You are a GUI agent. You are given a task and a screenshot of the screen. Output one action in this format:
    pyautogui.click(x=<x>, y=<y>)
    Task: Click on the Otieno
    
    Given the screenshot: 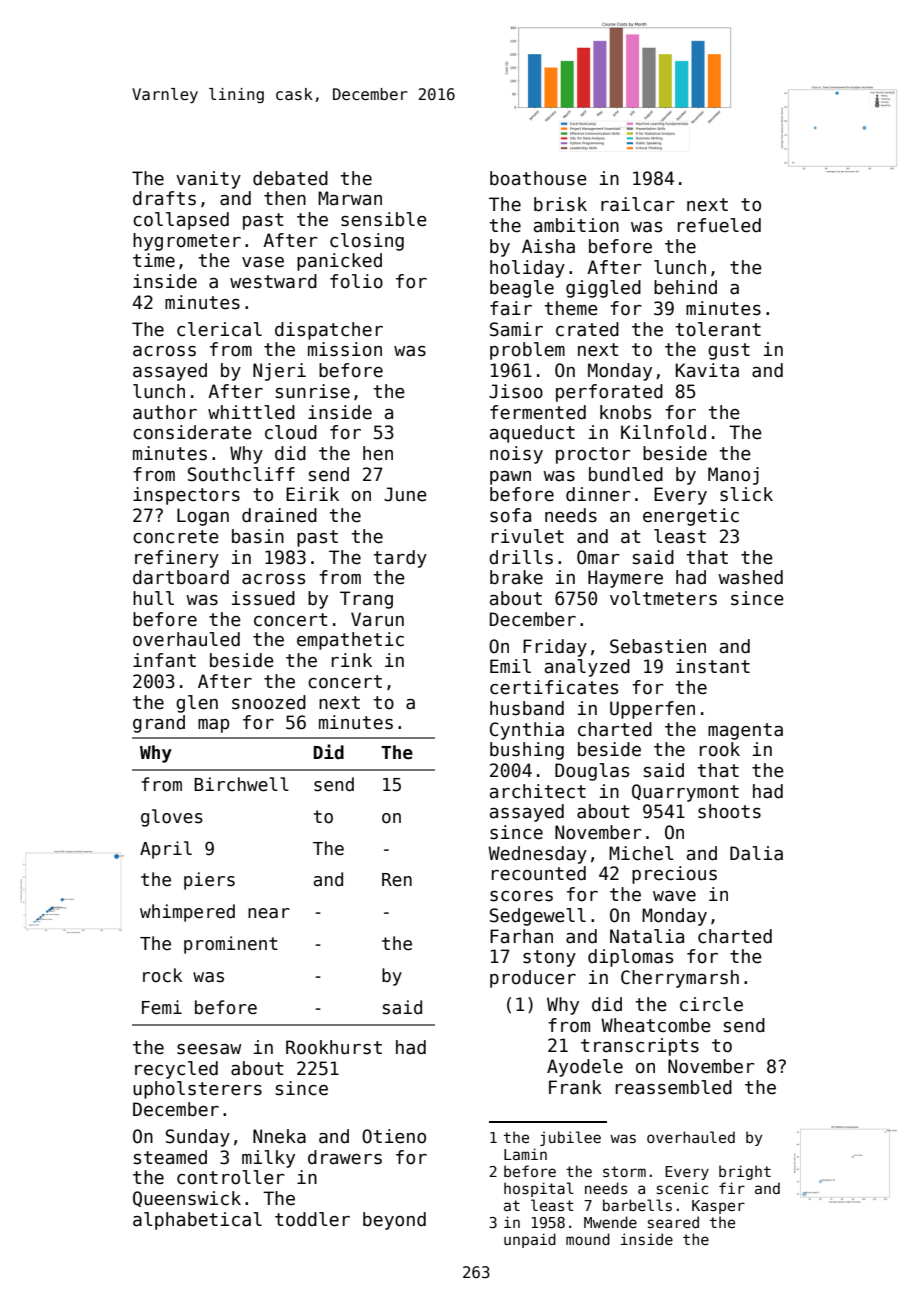 What is the action you would take?
    pyautogui.click(x=394, y=1136)
